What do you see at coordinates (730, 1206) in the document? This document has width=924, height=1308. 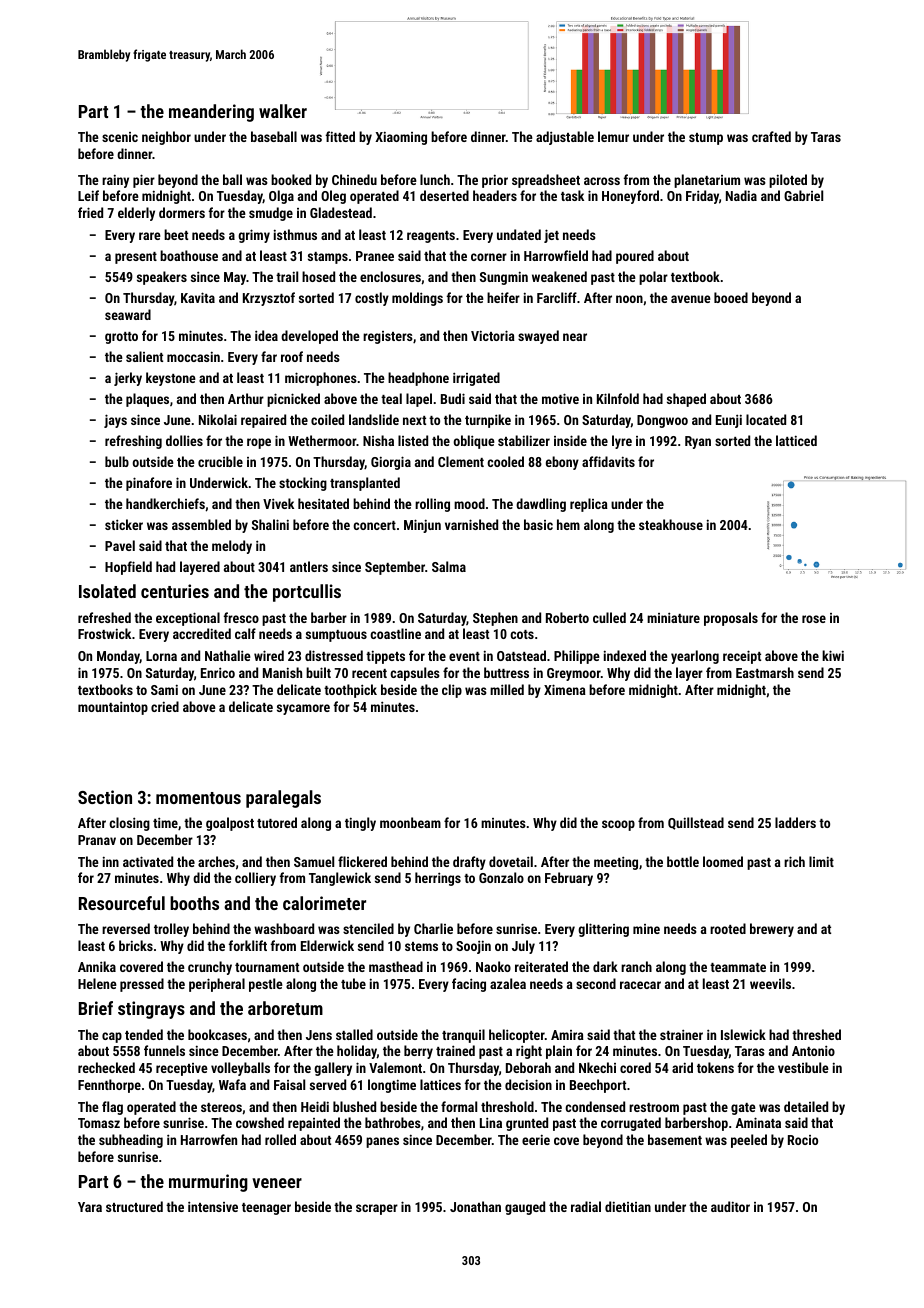 I see `auditor` at bounding box center [730, 1206].
